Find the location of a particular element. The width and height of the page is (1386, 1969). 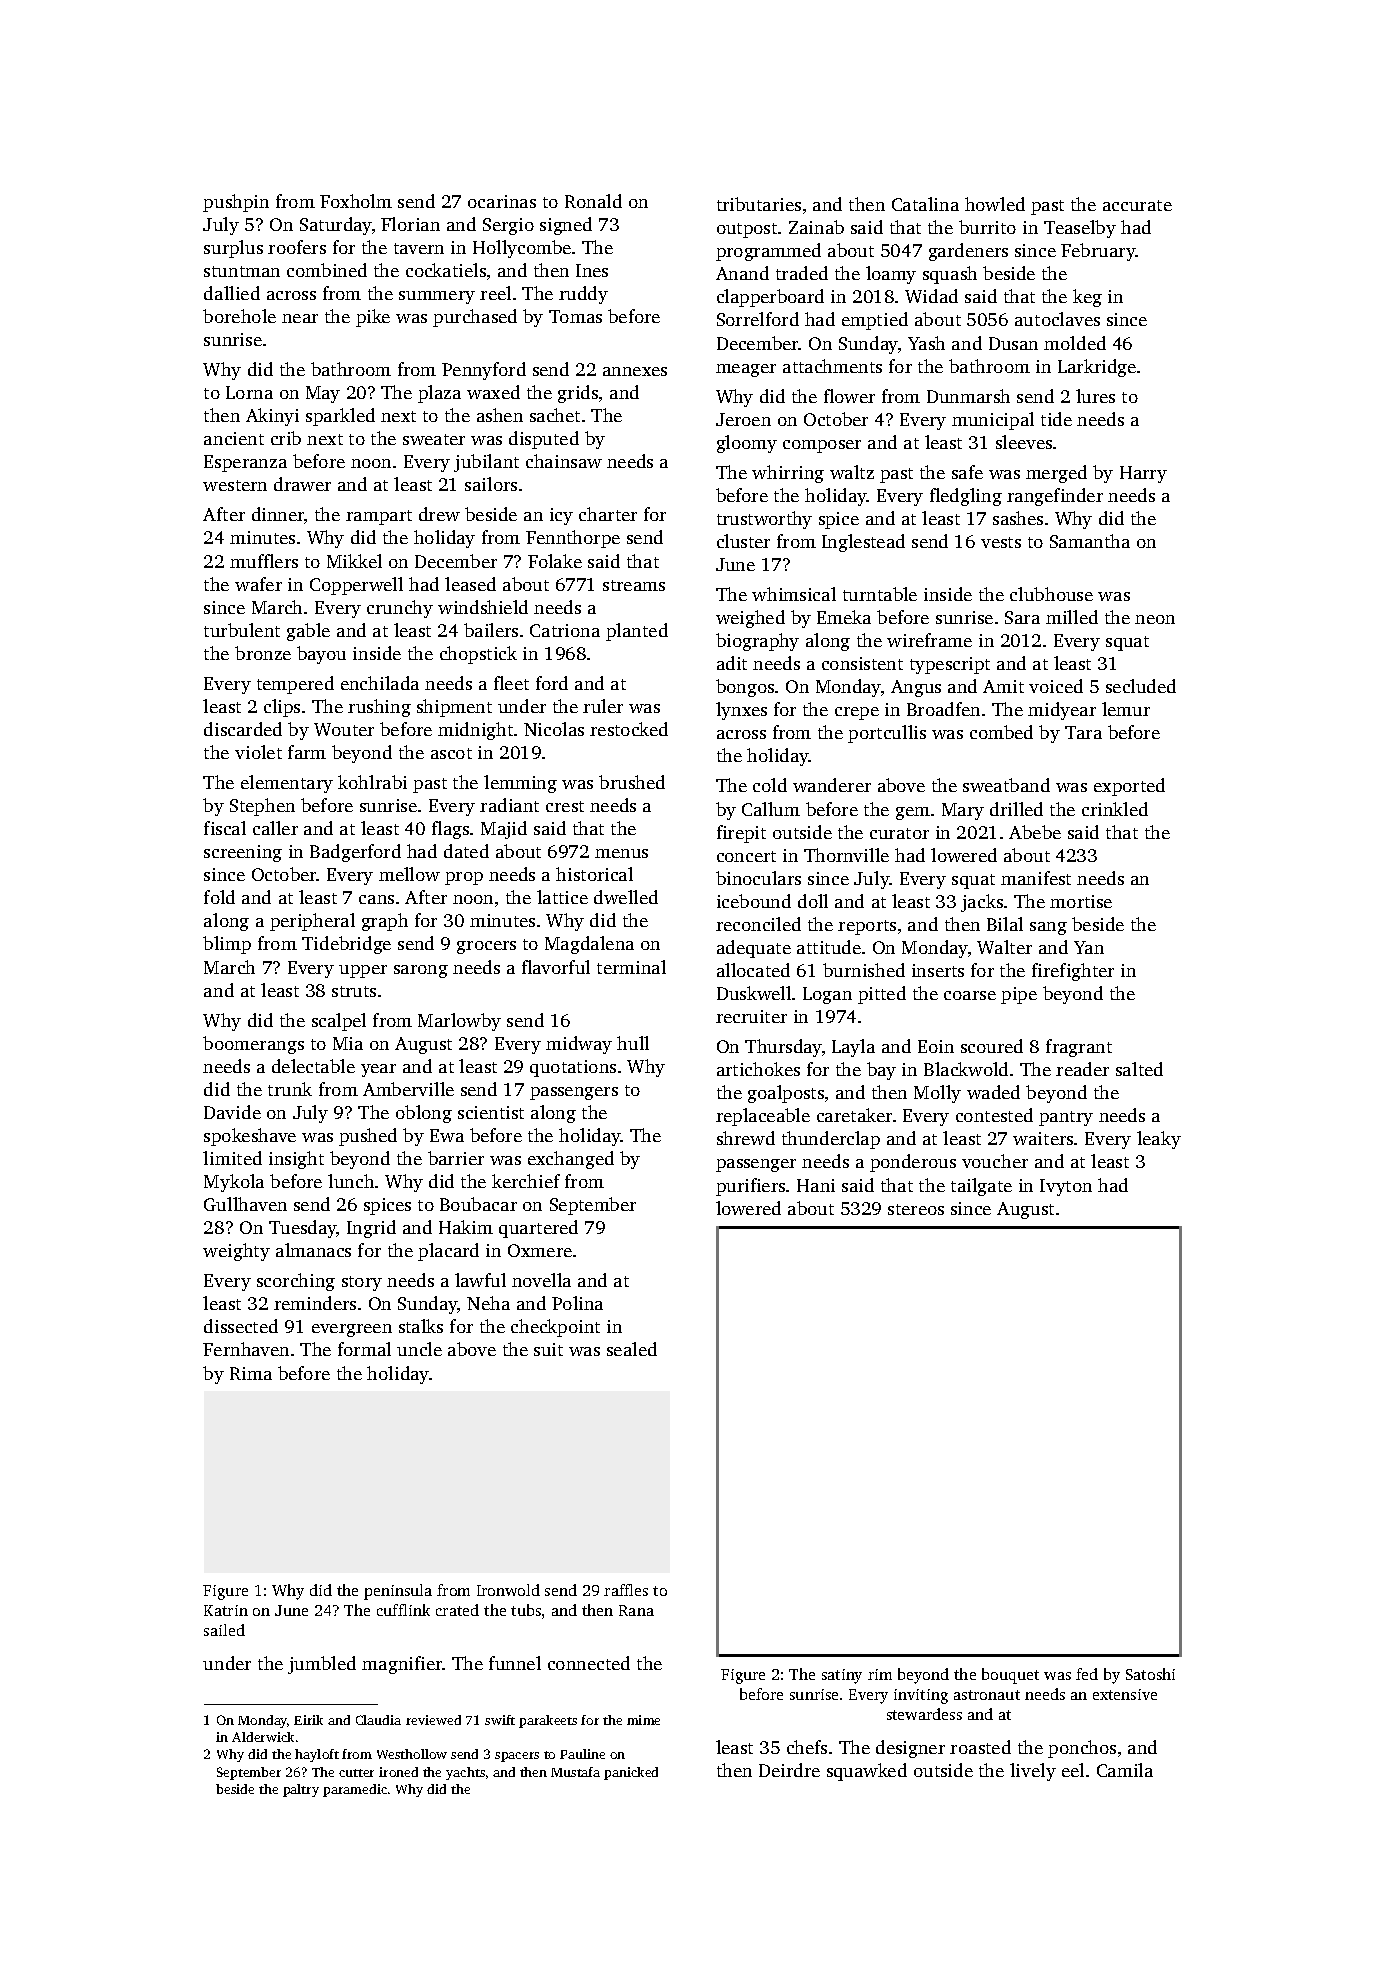

bongos is located at coordinates (745, 688).
